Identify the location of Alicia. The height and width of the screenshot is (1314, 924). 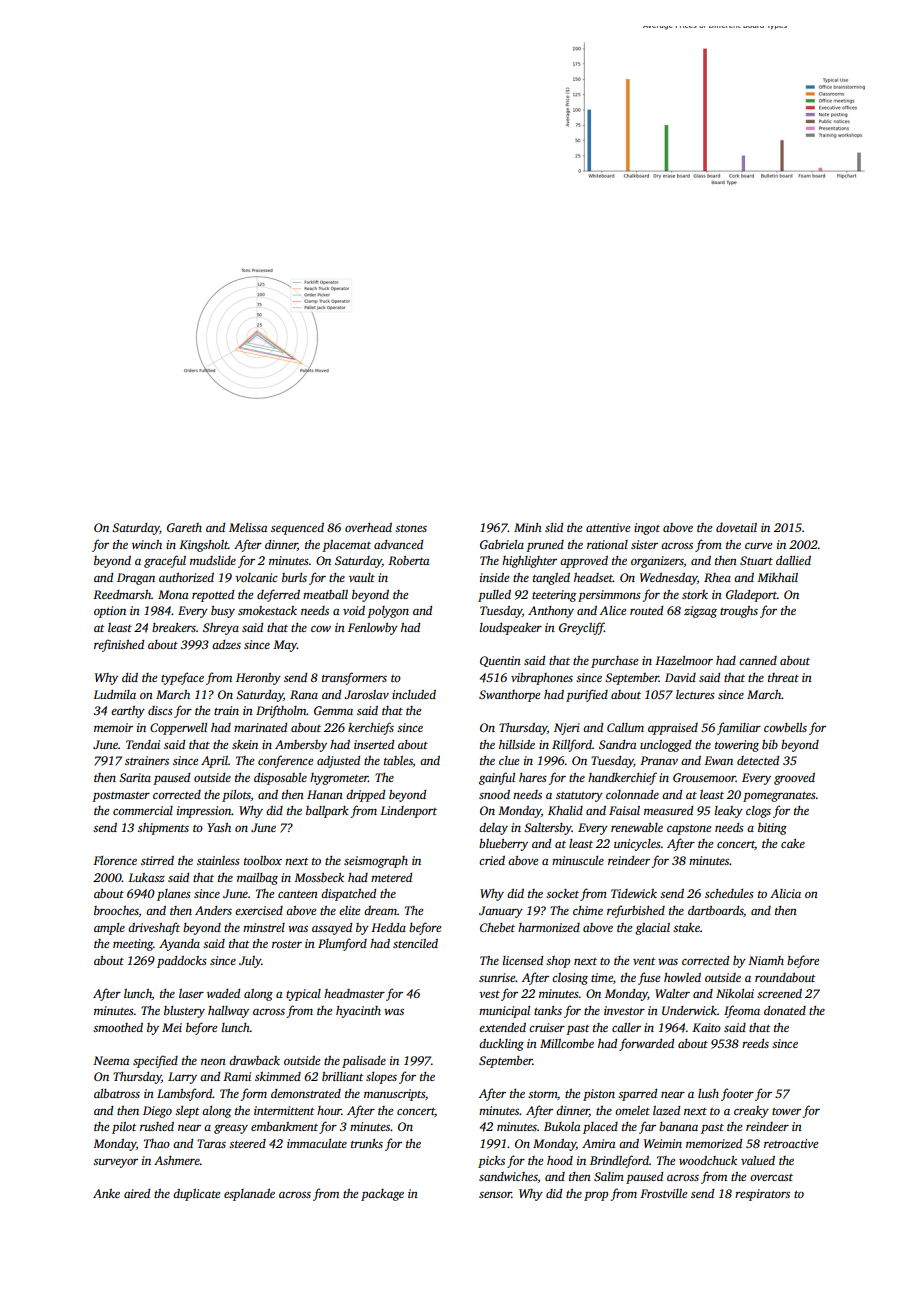
(785, 893).
